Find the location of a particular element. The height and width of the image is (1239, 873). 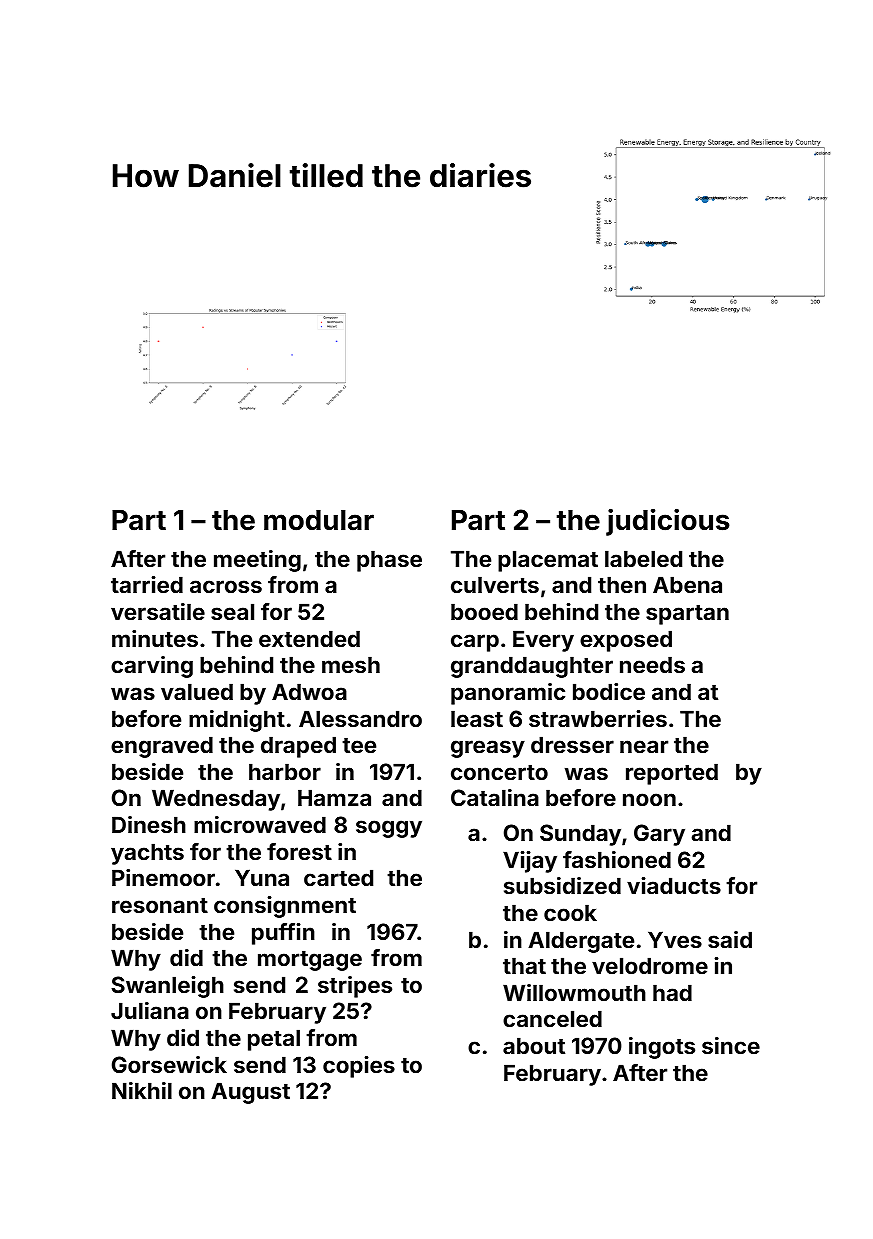

Swanleigh is located at coordinates (167, 987).
